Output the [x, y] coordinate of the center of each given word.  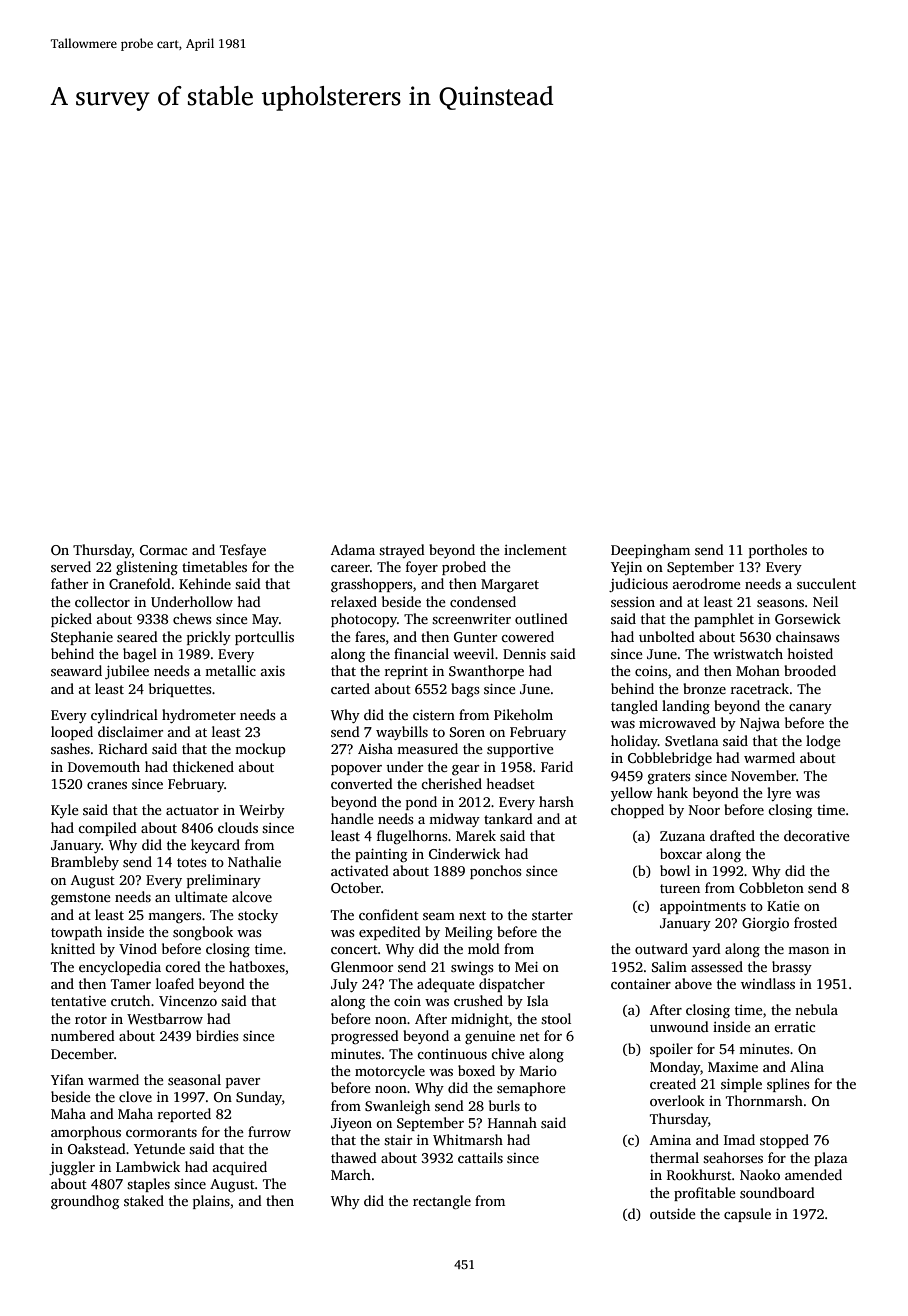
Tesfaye [243, 551]
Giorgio [765, 924]
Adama [353, 549]
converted [362, 783]
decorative [817, 835]
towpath [76, 933]
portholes [778, 551]
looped [72, 733]
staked [144, 1200]
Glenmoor [362, 966]
